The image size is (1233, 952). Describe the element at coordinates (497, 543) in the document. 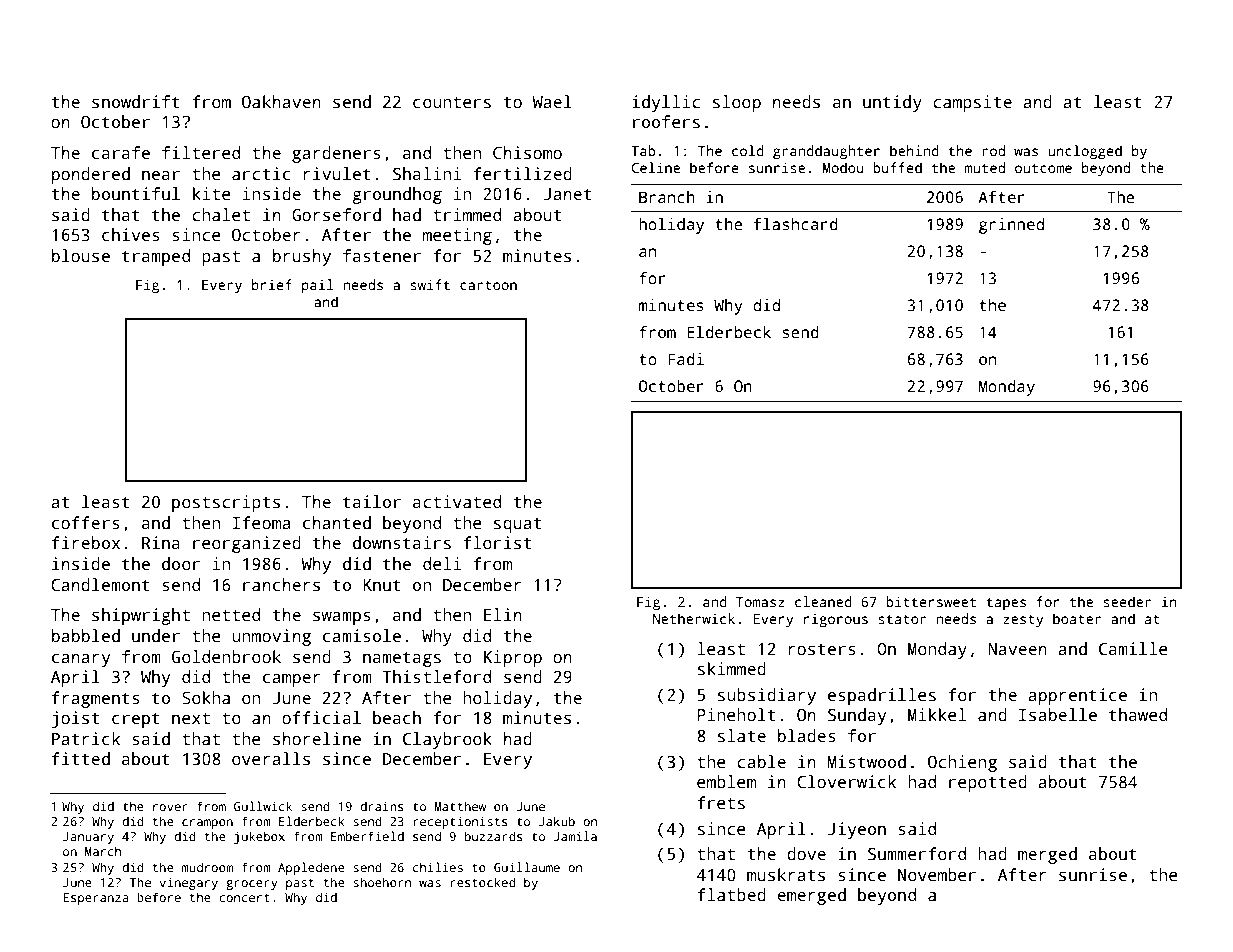

I see `florist` at that location.
